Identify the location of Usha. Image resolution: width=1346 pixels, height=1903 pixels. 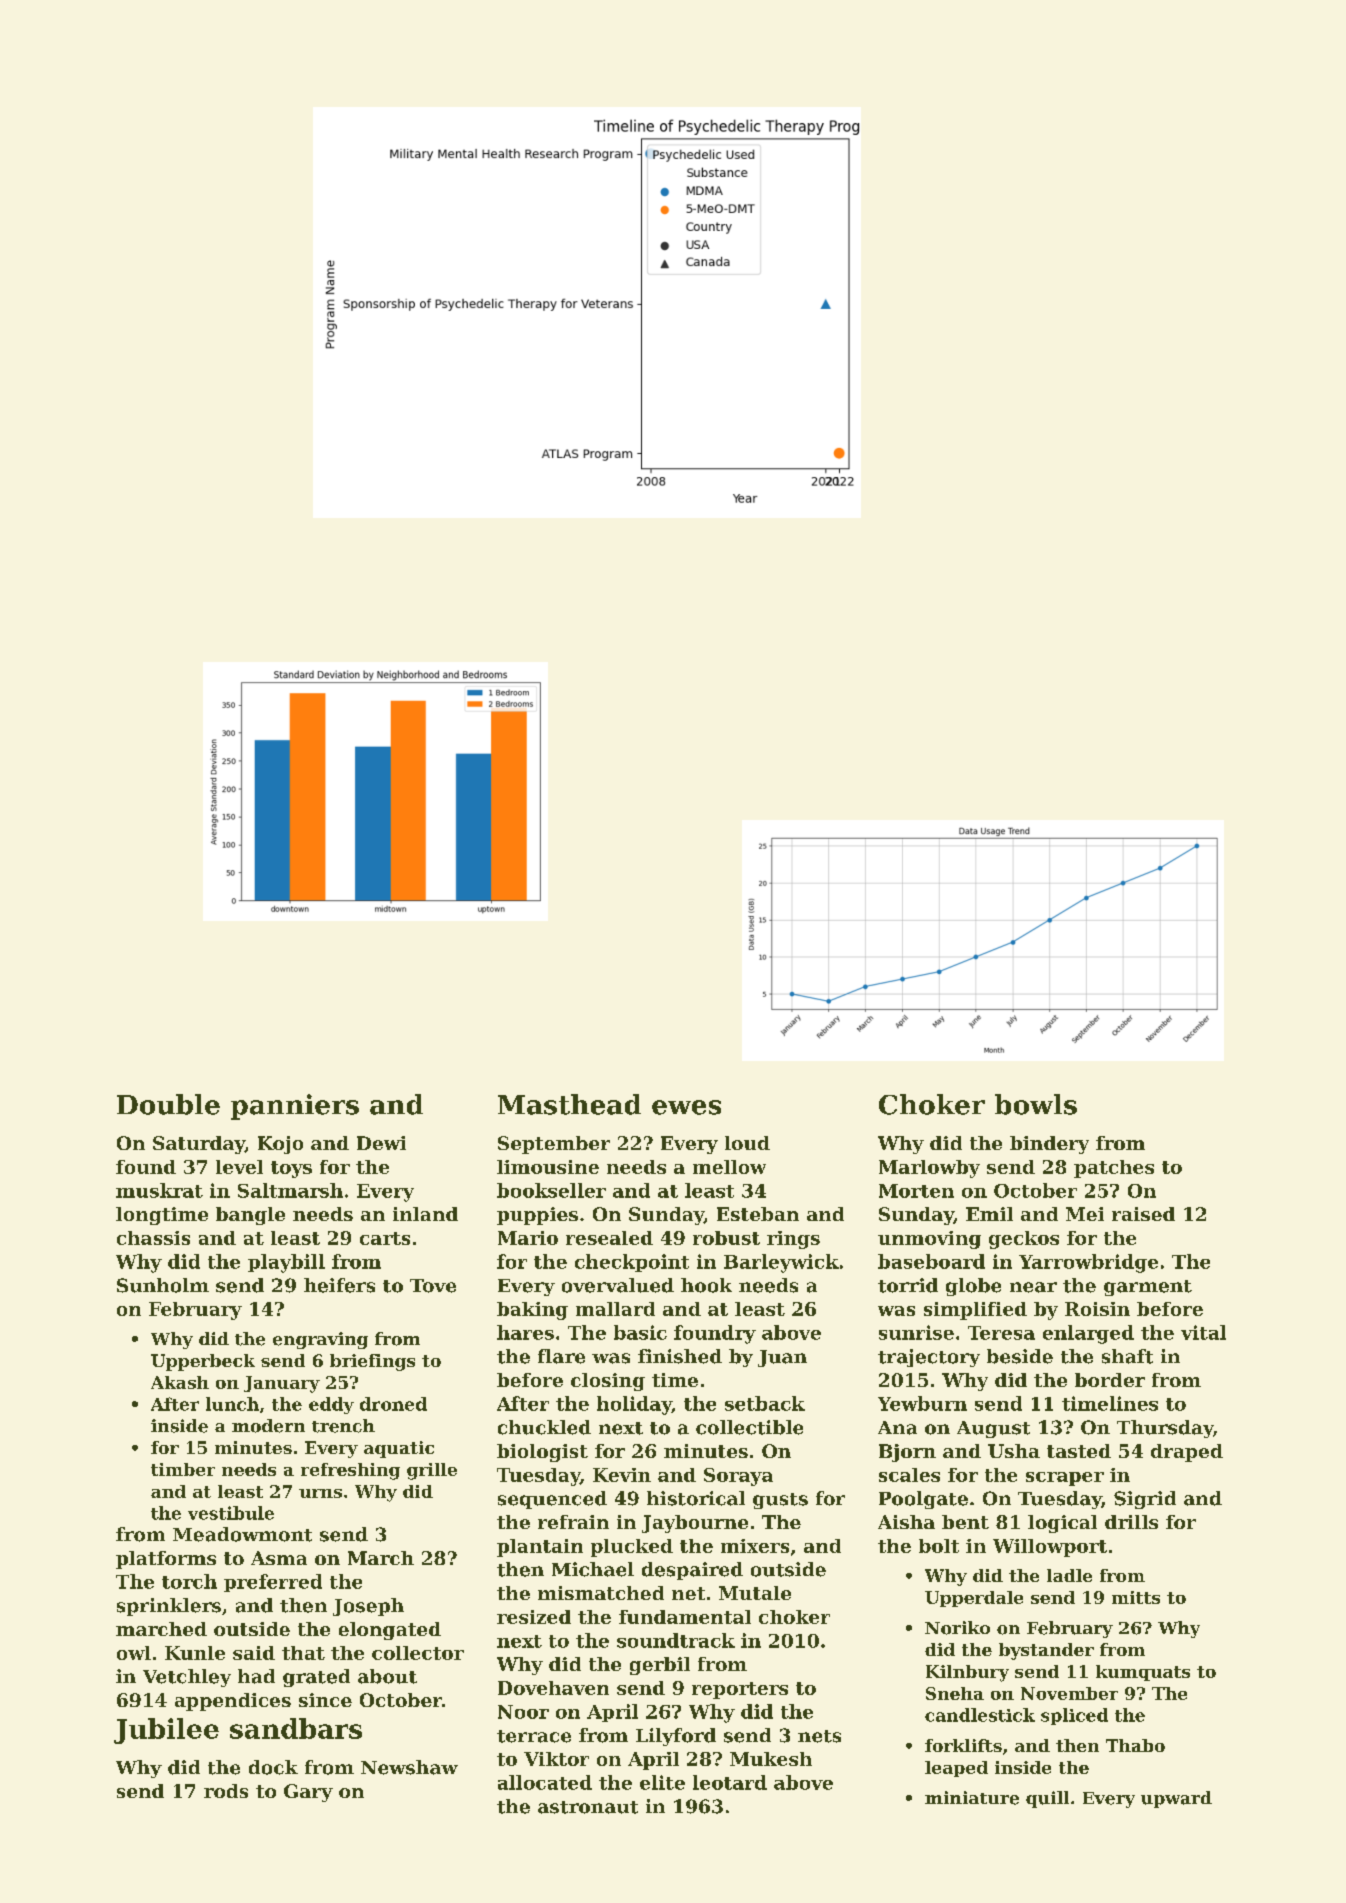
(1014, 1451).
